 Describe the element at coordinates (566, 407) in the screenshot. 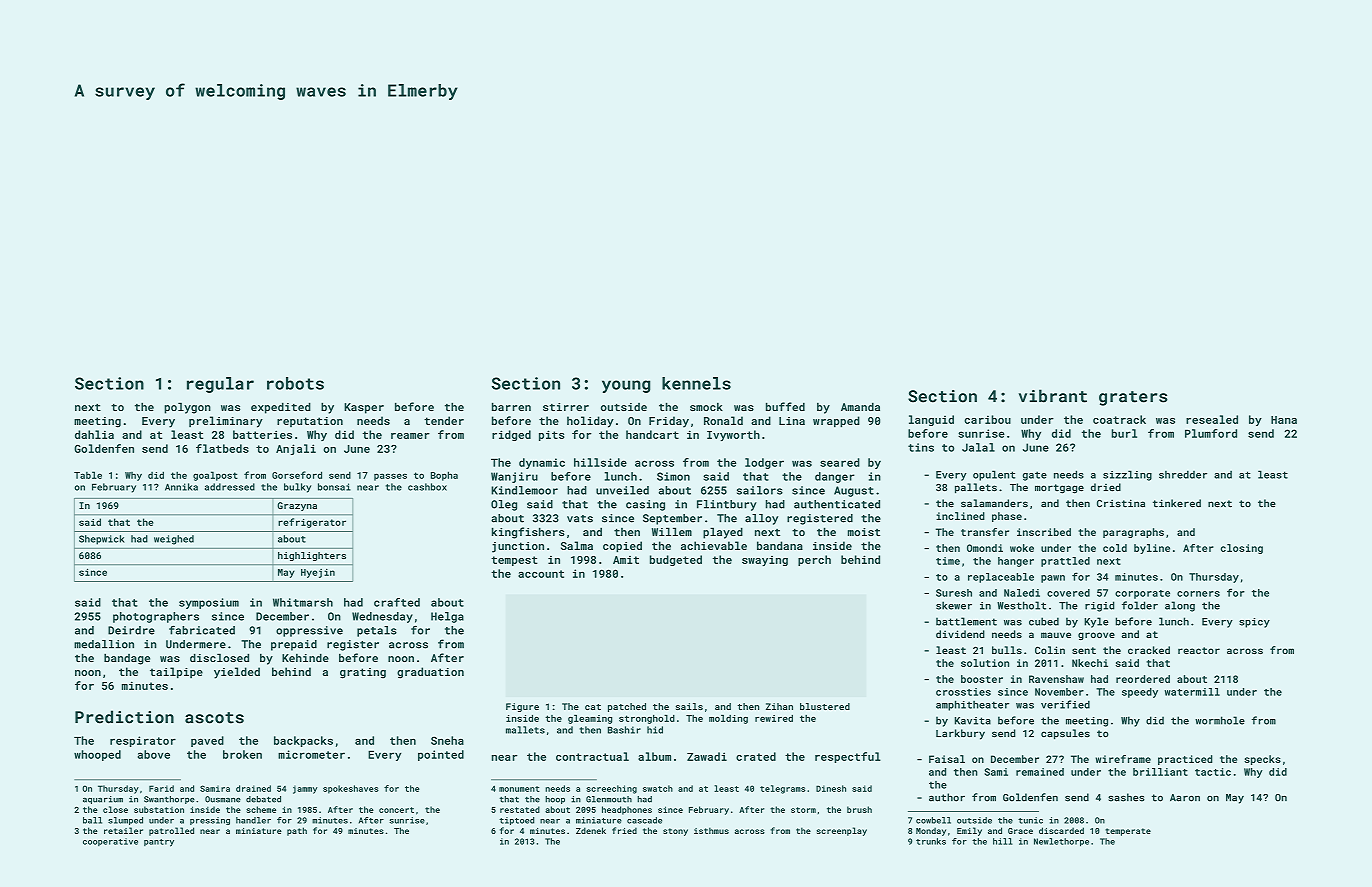

I see `stirrer` at that location.
